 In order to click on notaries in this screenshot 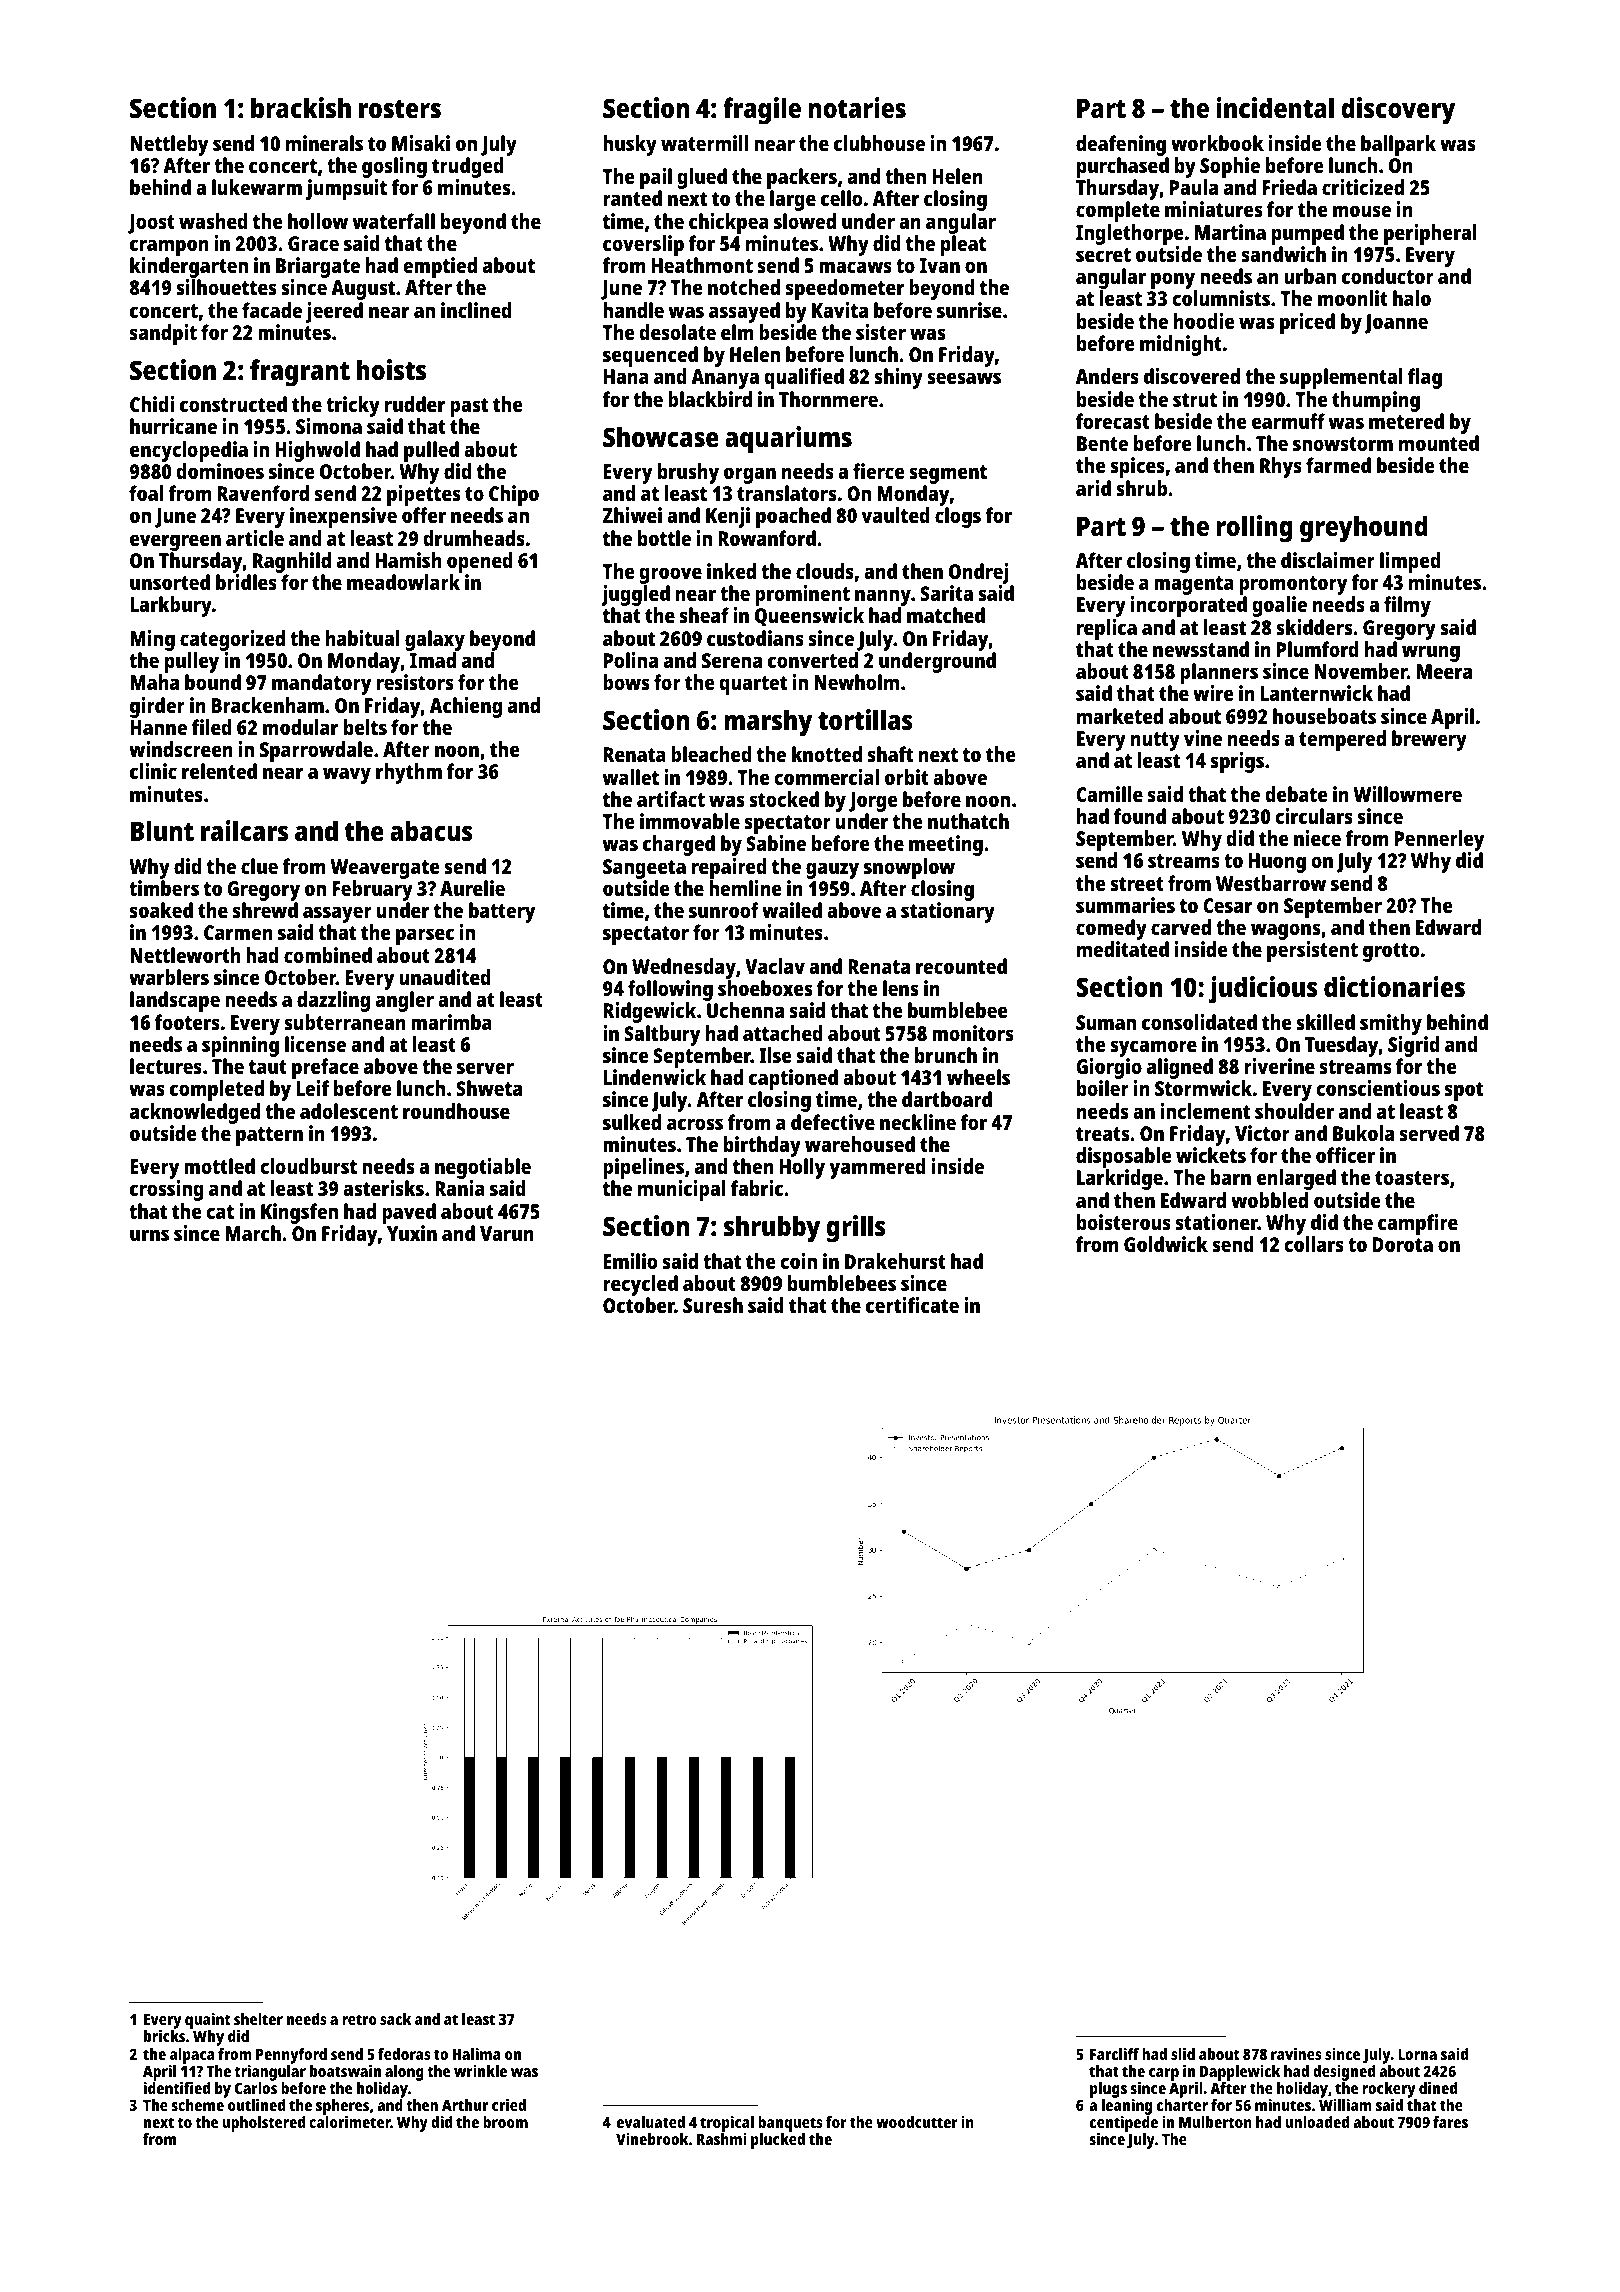, I will do `click(857, 108)`.
